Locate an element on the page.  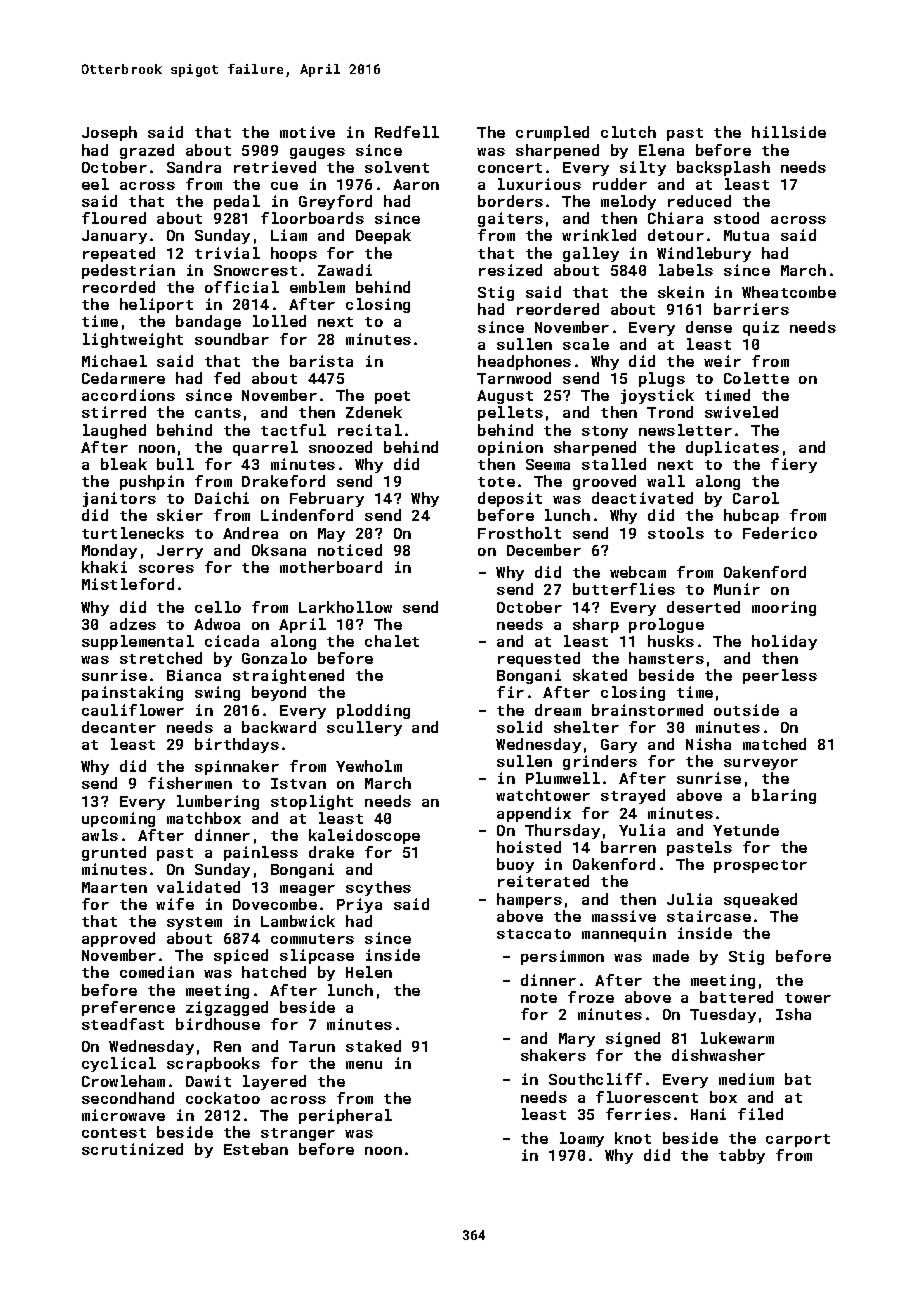
bandage is located at coordinates (208, 322).
